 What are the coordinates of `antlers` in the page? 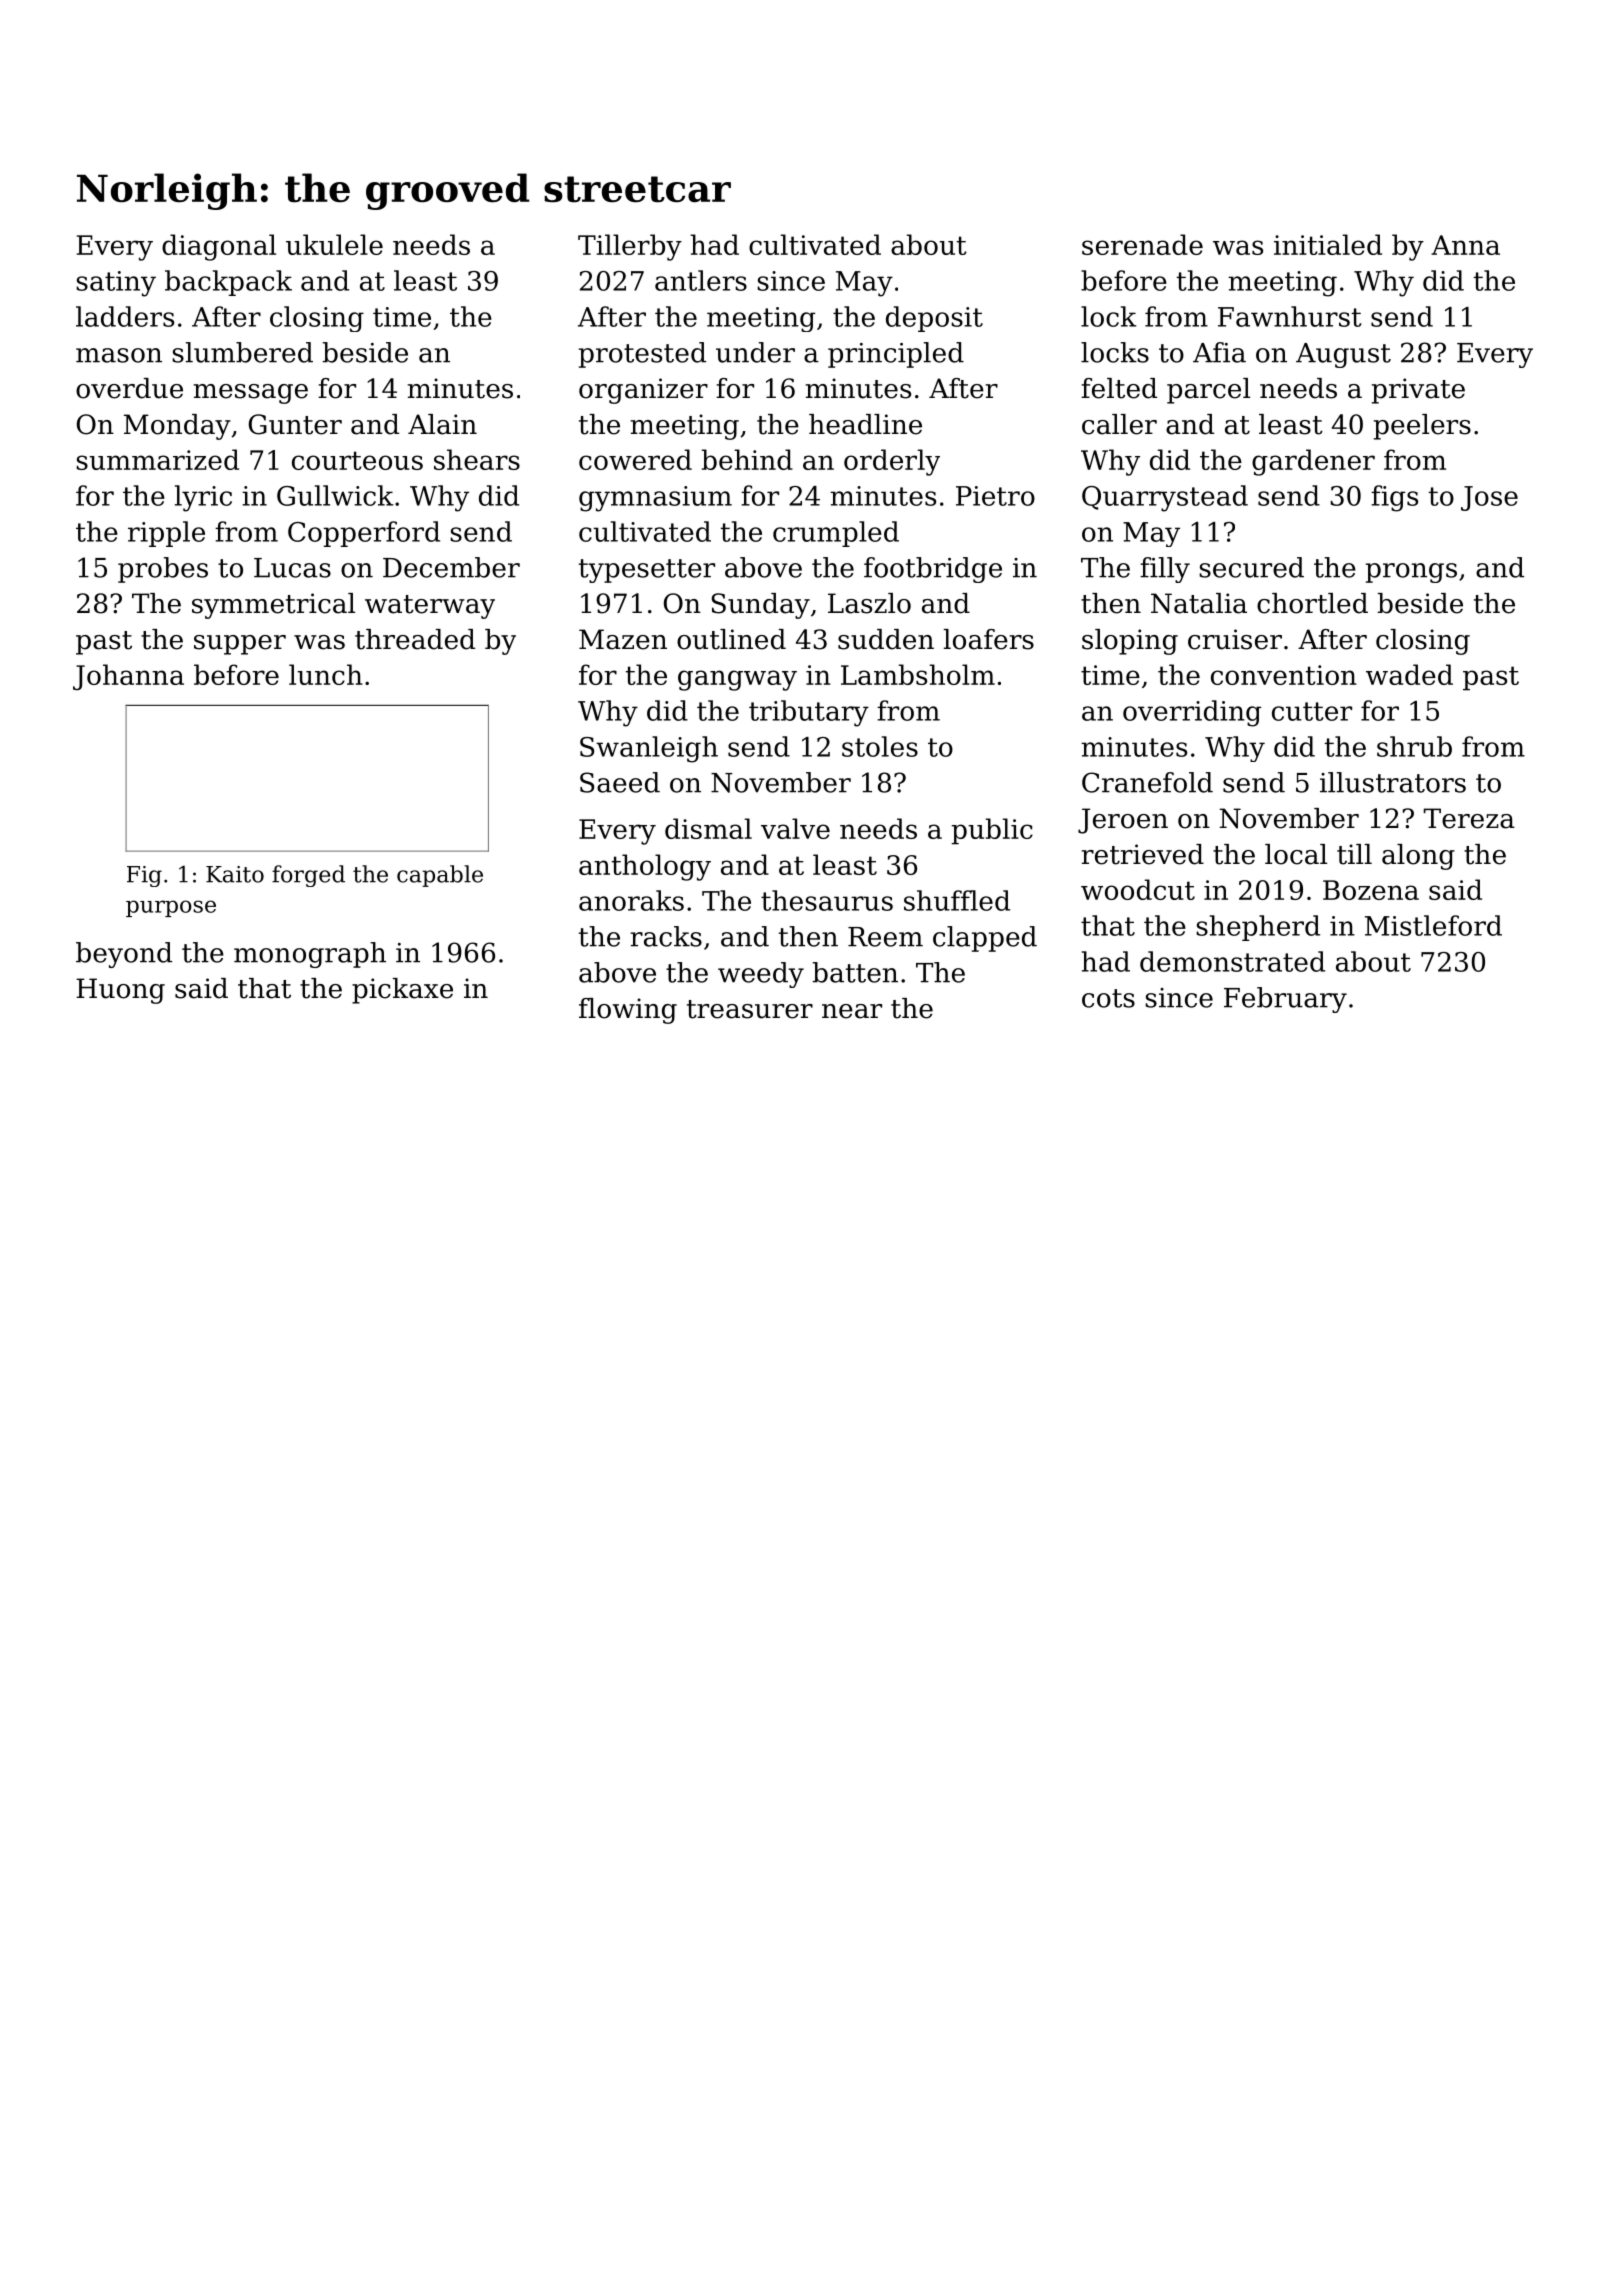 It's located at (701, 280).
